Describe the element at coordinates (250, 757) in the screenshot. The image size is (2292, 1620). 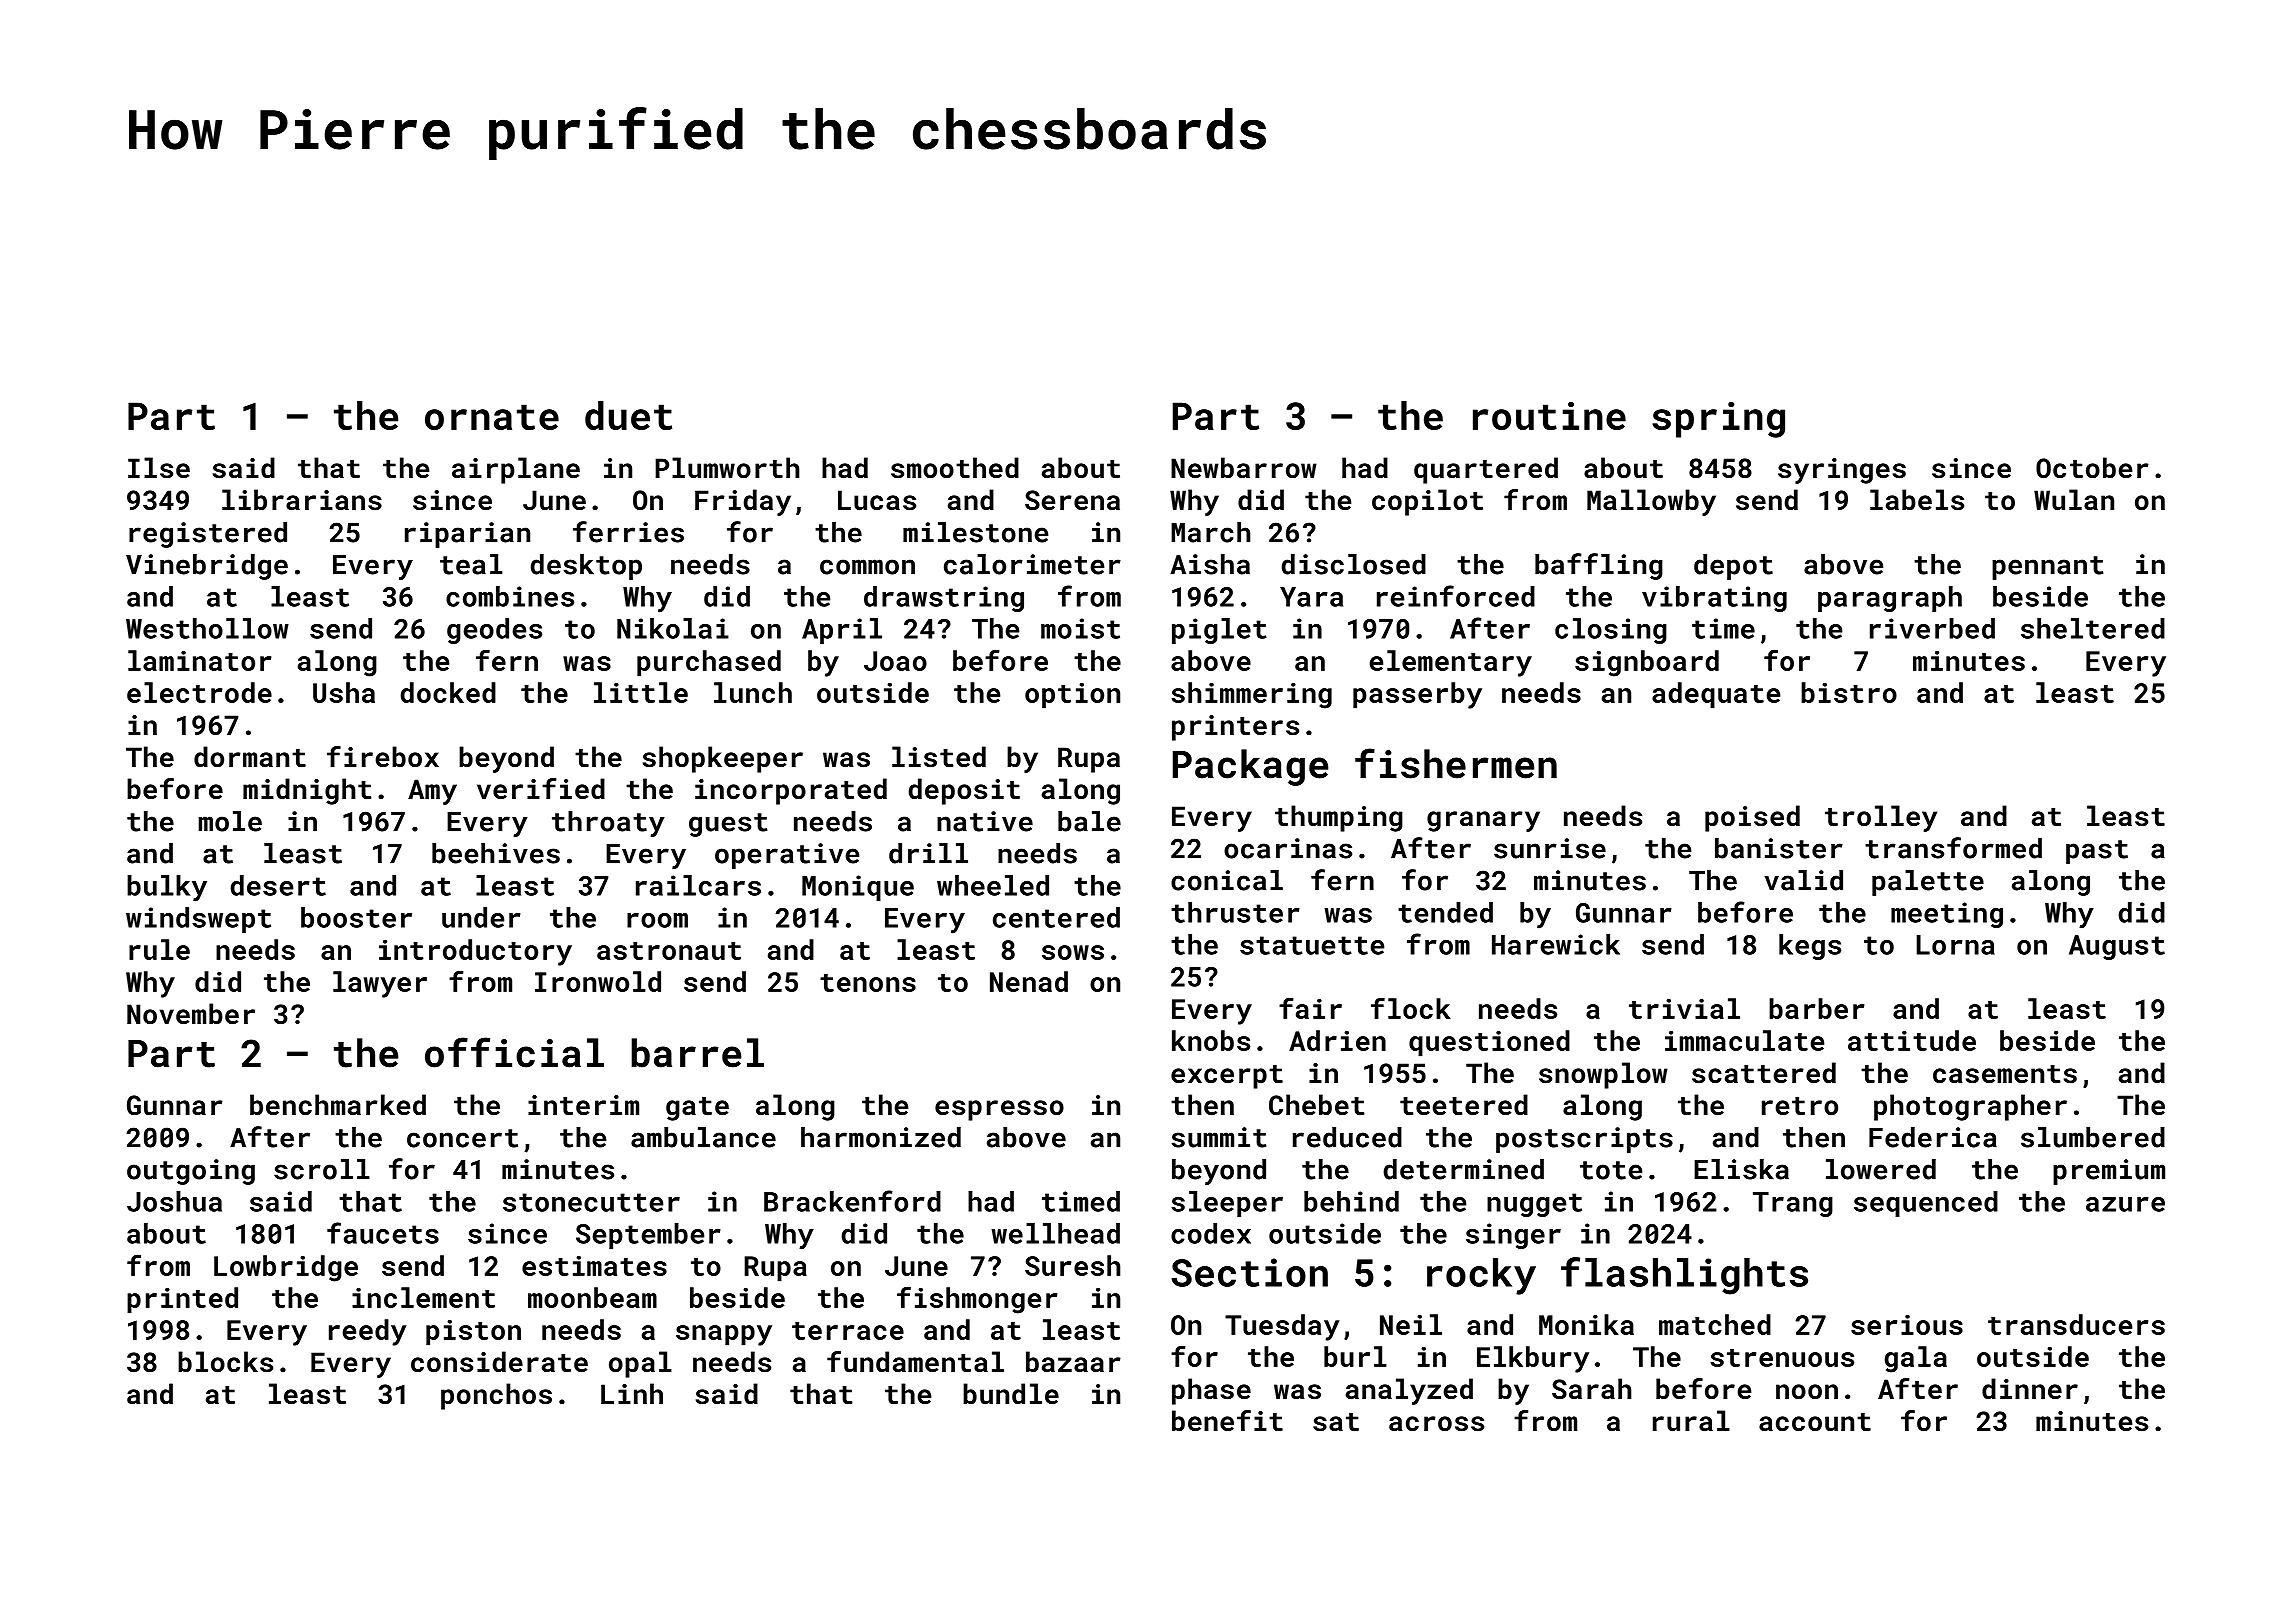
I see `dormant` at that location.
